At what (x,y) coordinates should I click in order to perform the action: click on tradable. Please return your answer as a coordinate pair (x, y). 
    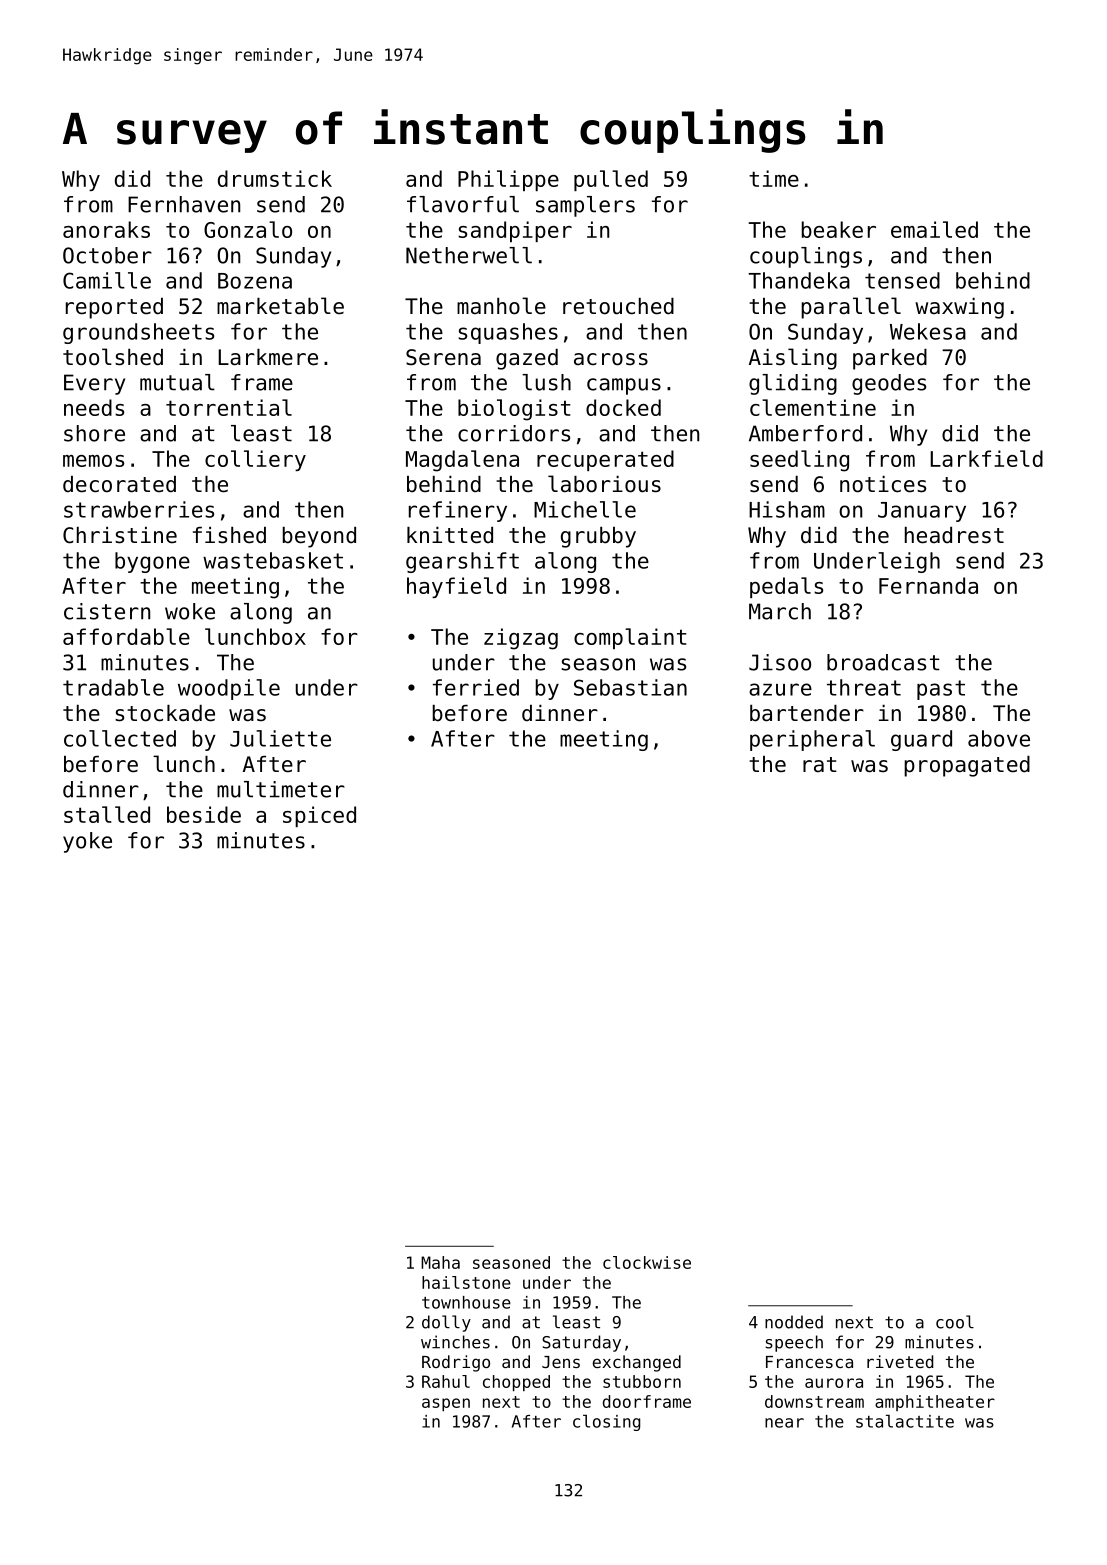
    Looking at the image, I should click on (113, 687).
